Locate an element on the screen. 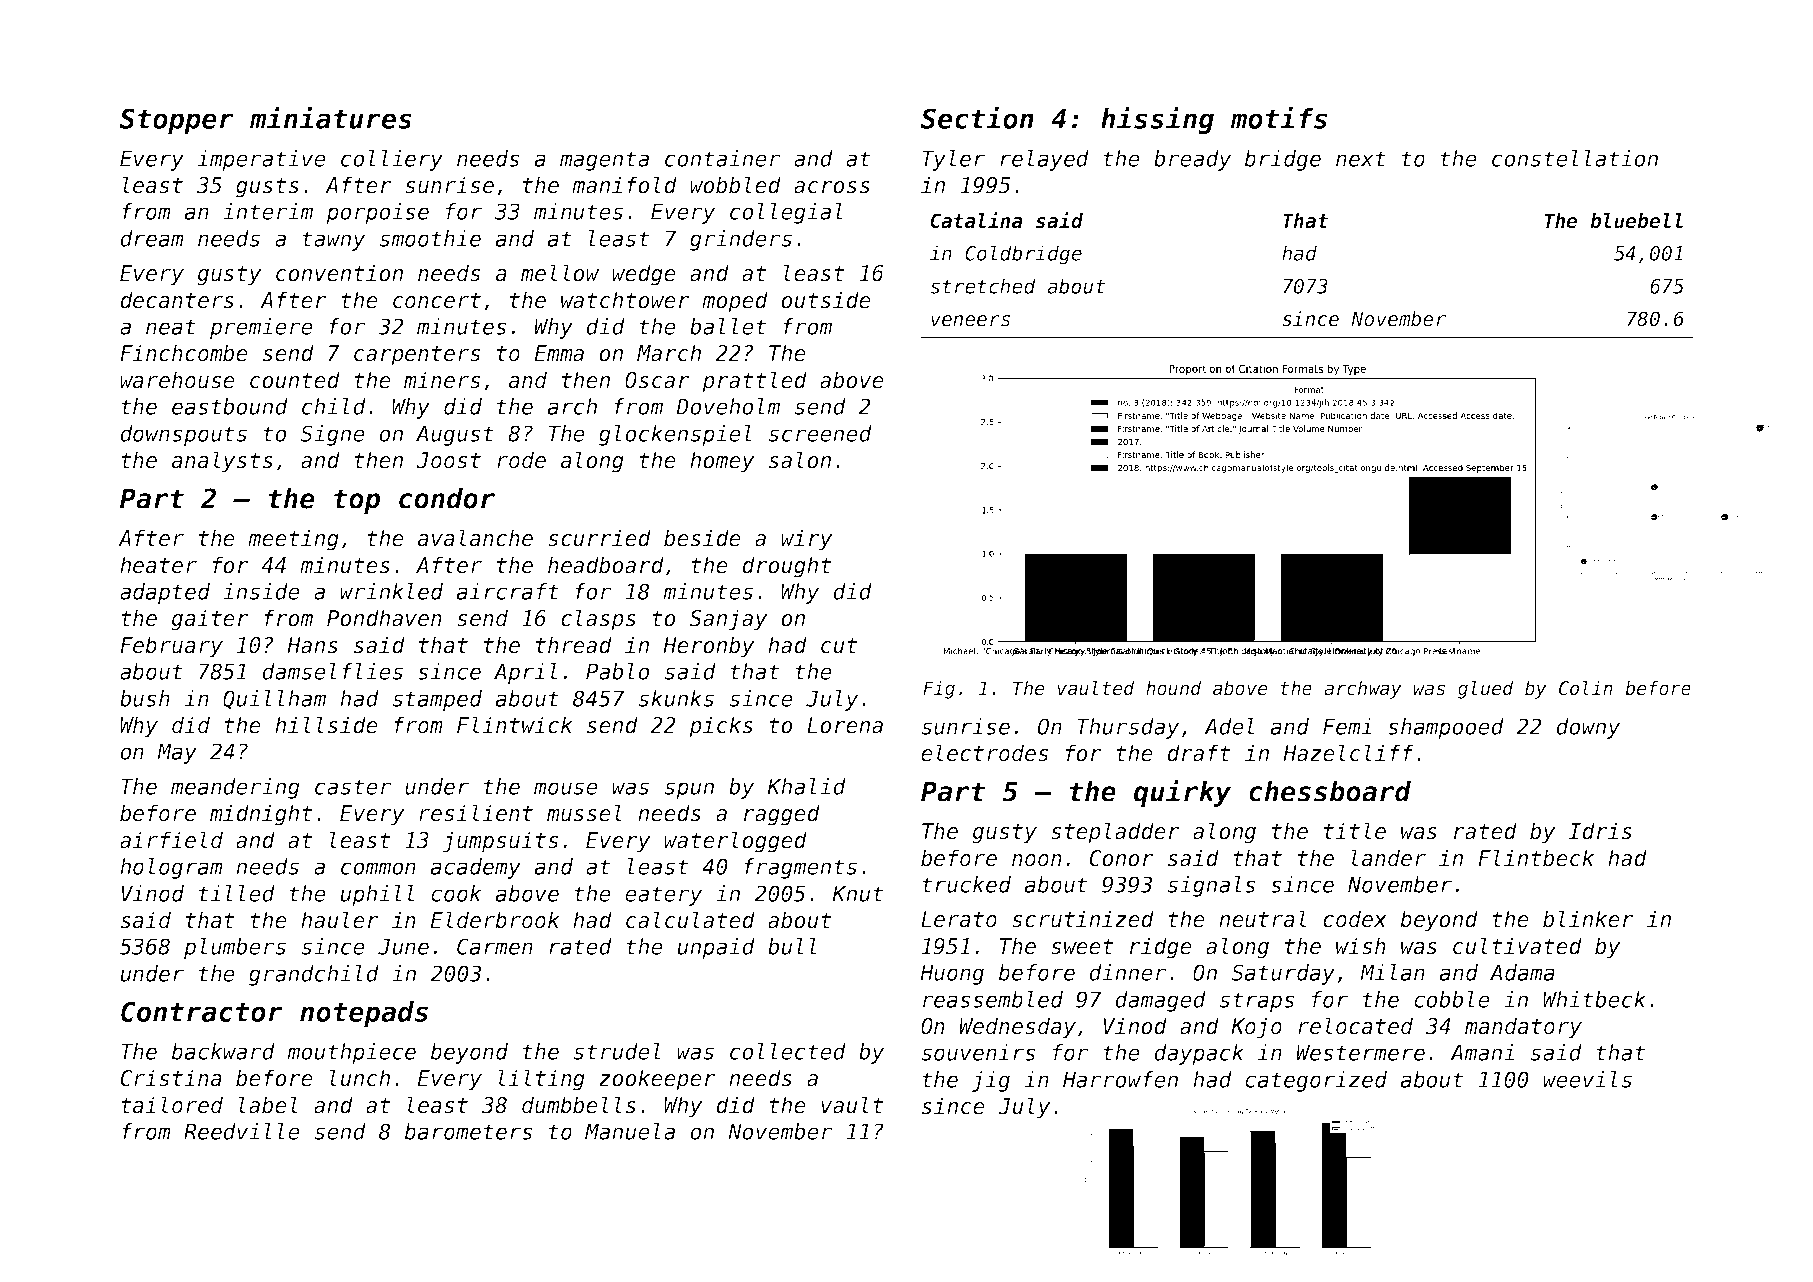 This screenshot has height=1282, width=1813. stretched is located at coordinates (983, 286).
